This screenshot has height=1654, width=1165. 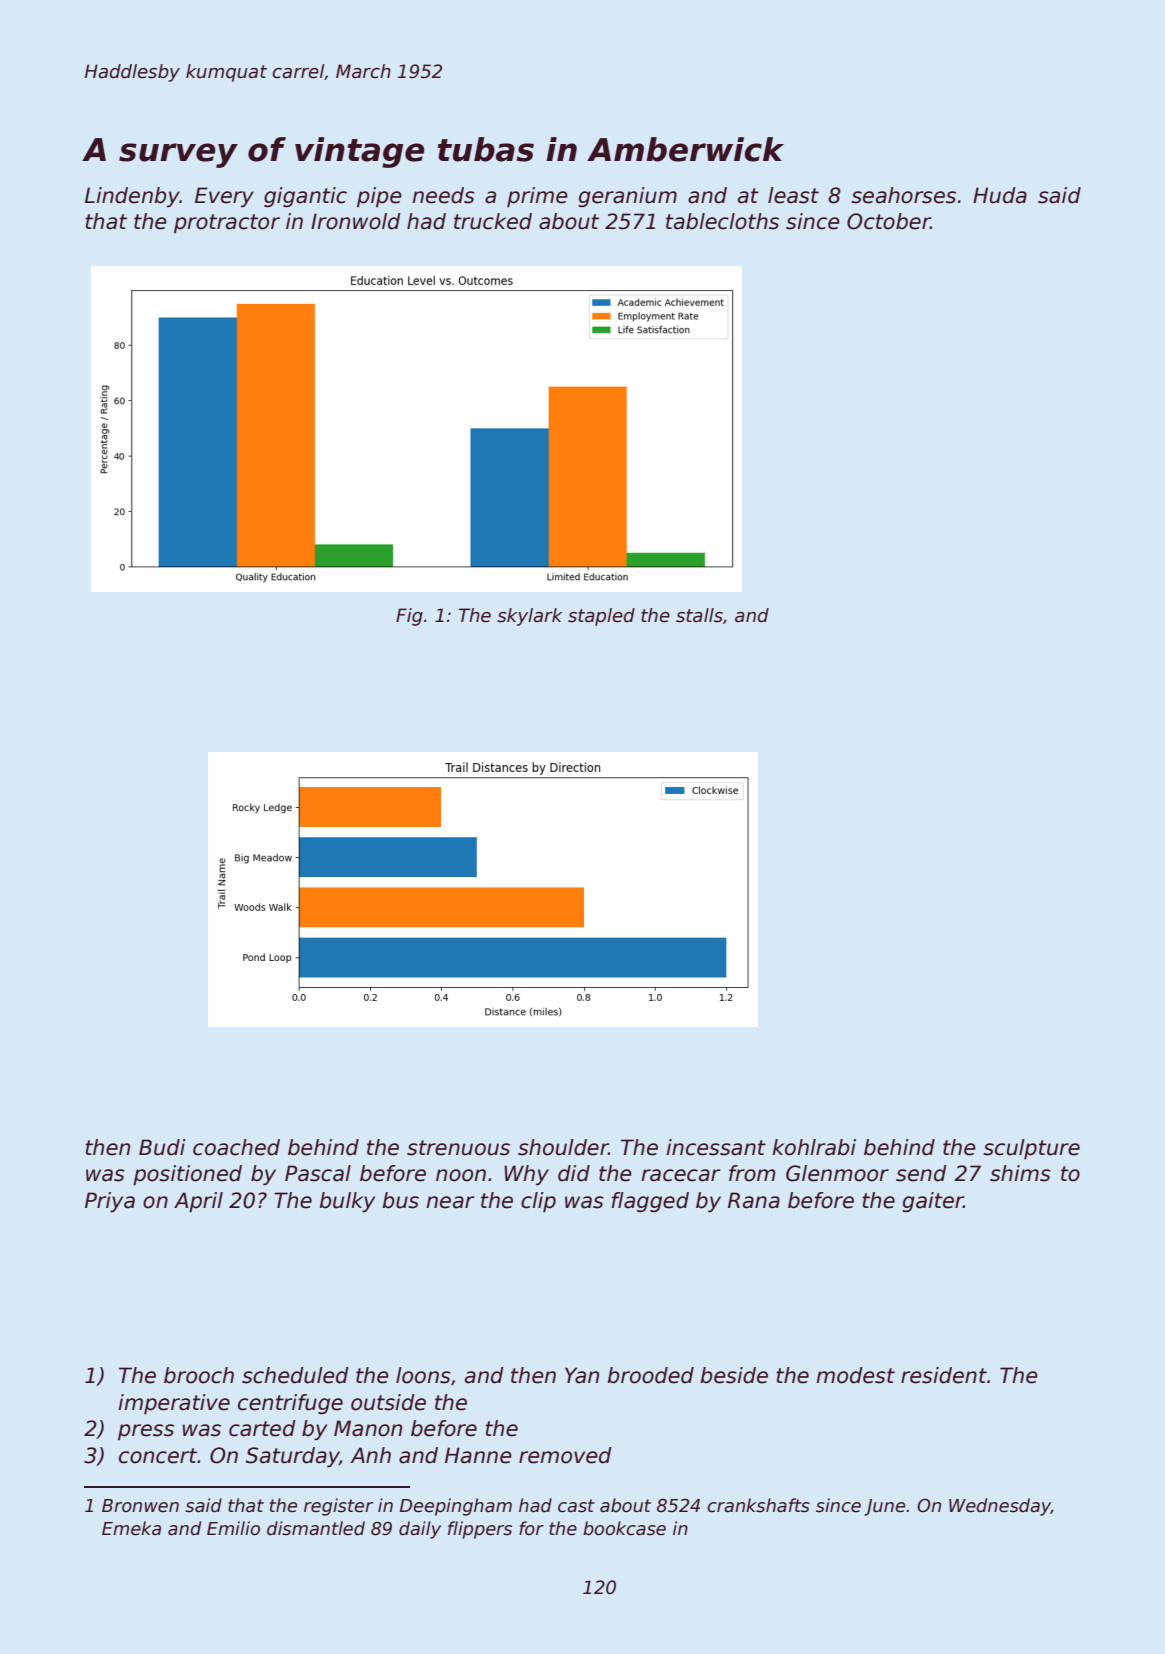 What do you see at coordinates (734, 1375) in the screenshot?
I see `beside` at bounding box center [734, 1375].
